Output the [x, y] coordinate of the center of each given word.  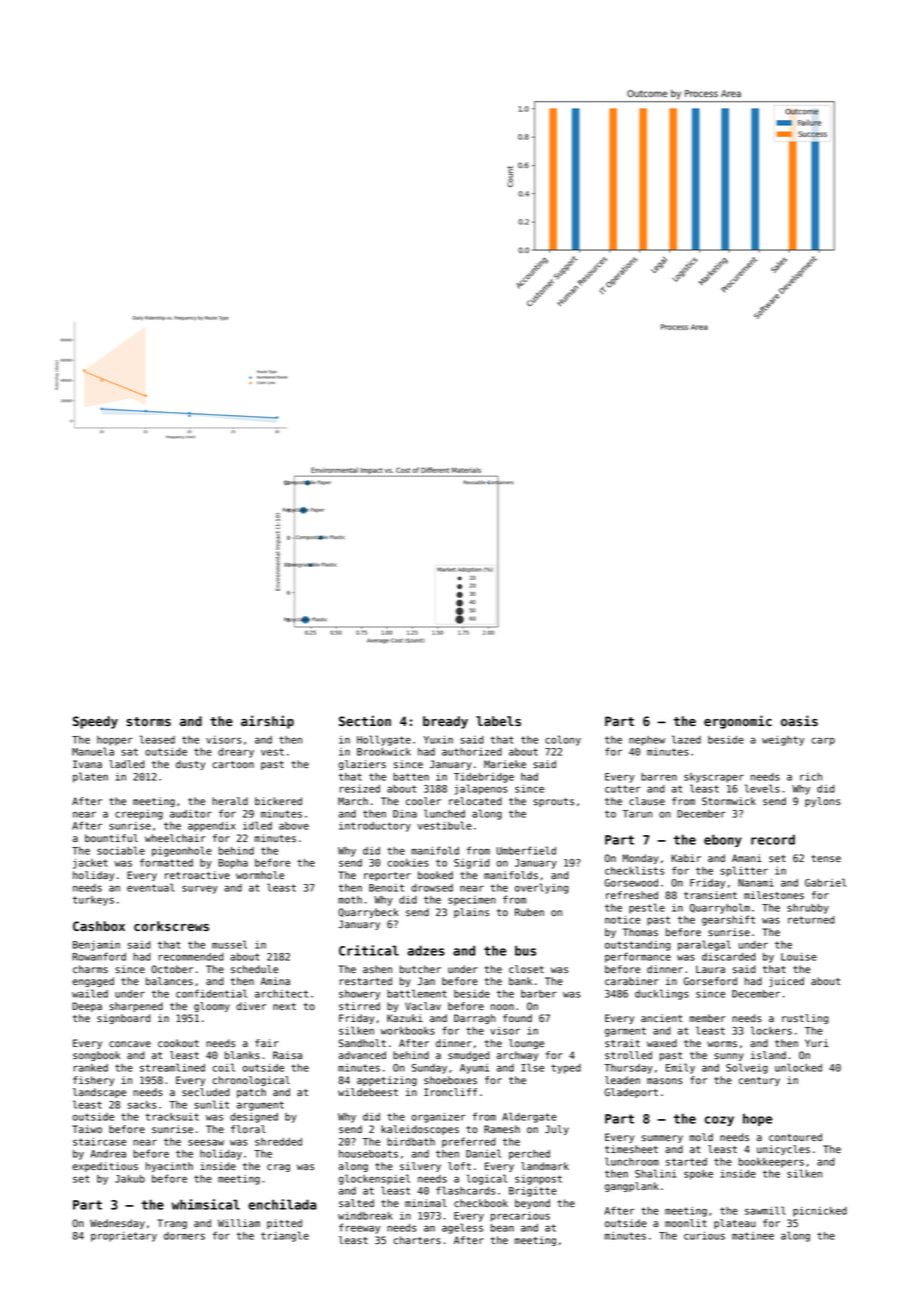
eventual [150, 887]
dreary [236, 753]
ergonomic [738, 722]
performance [638, 957]
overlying [541, 888]
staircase [99, 1142]
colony [563, 740]
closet [526, 969]
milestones [774, 895]
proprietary [124, 1237]
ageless [462, 1228]
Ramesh [502, 1129]
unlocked [798, 1067]
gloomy [212, 1007]
